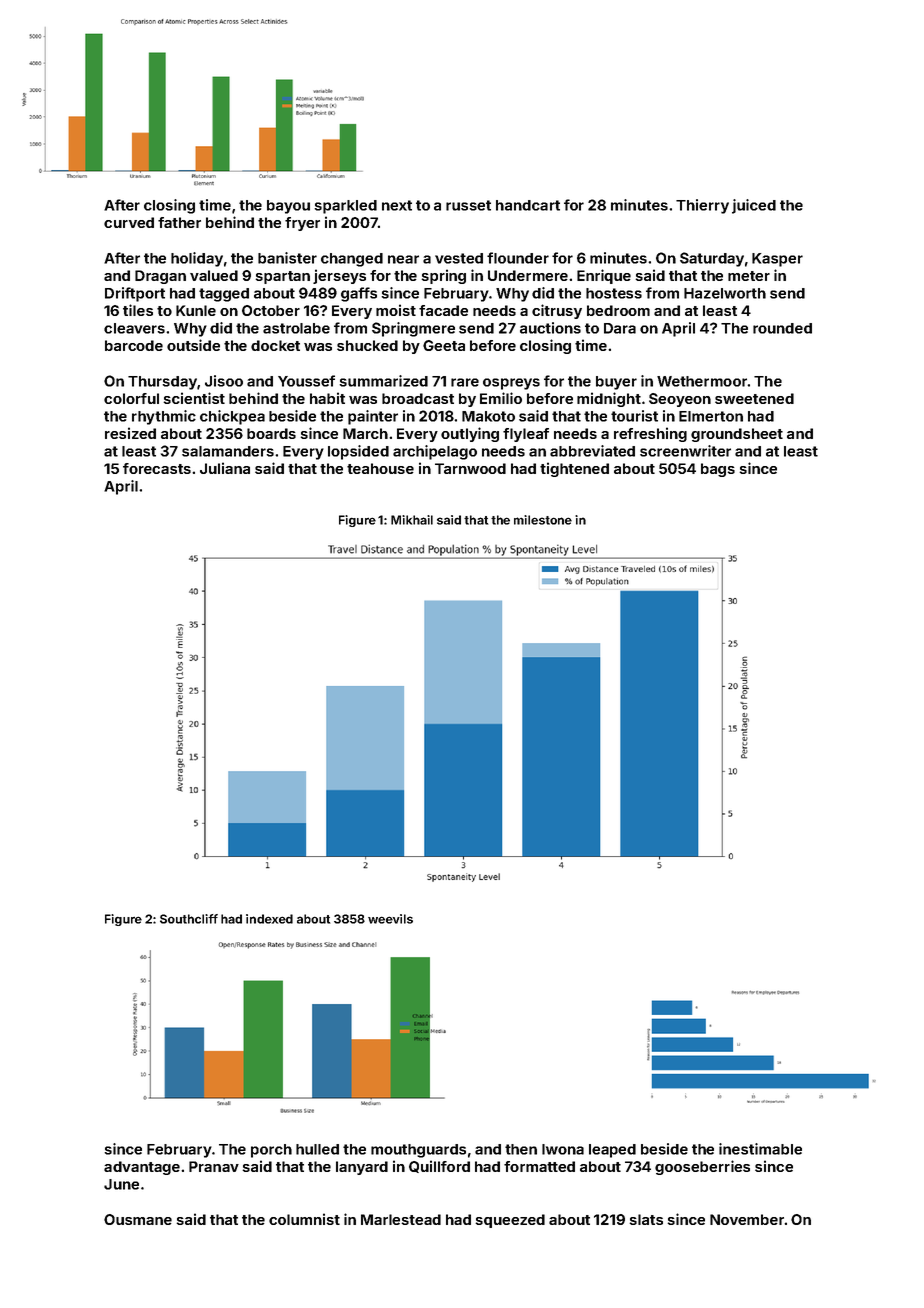  I want to click on russet, so click(468, 205).
